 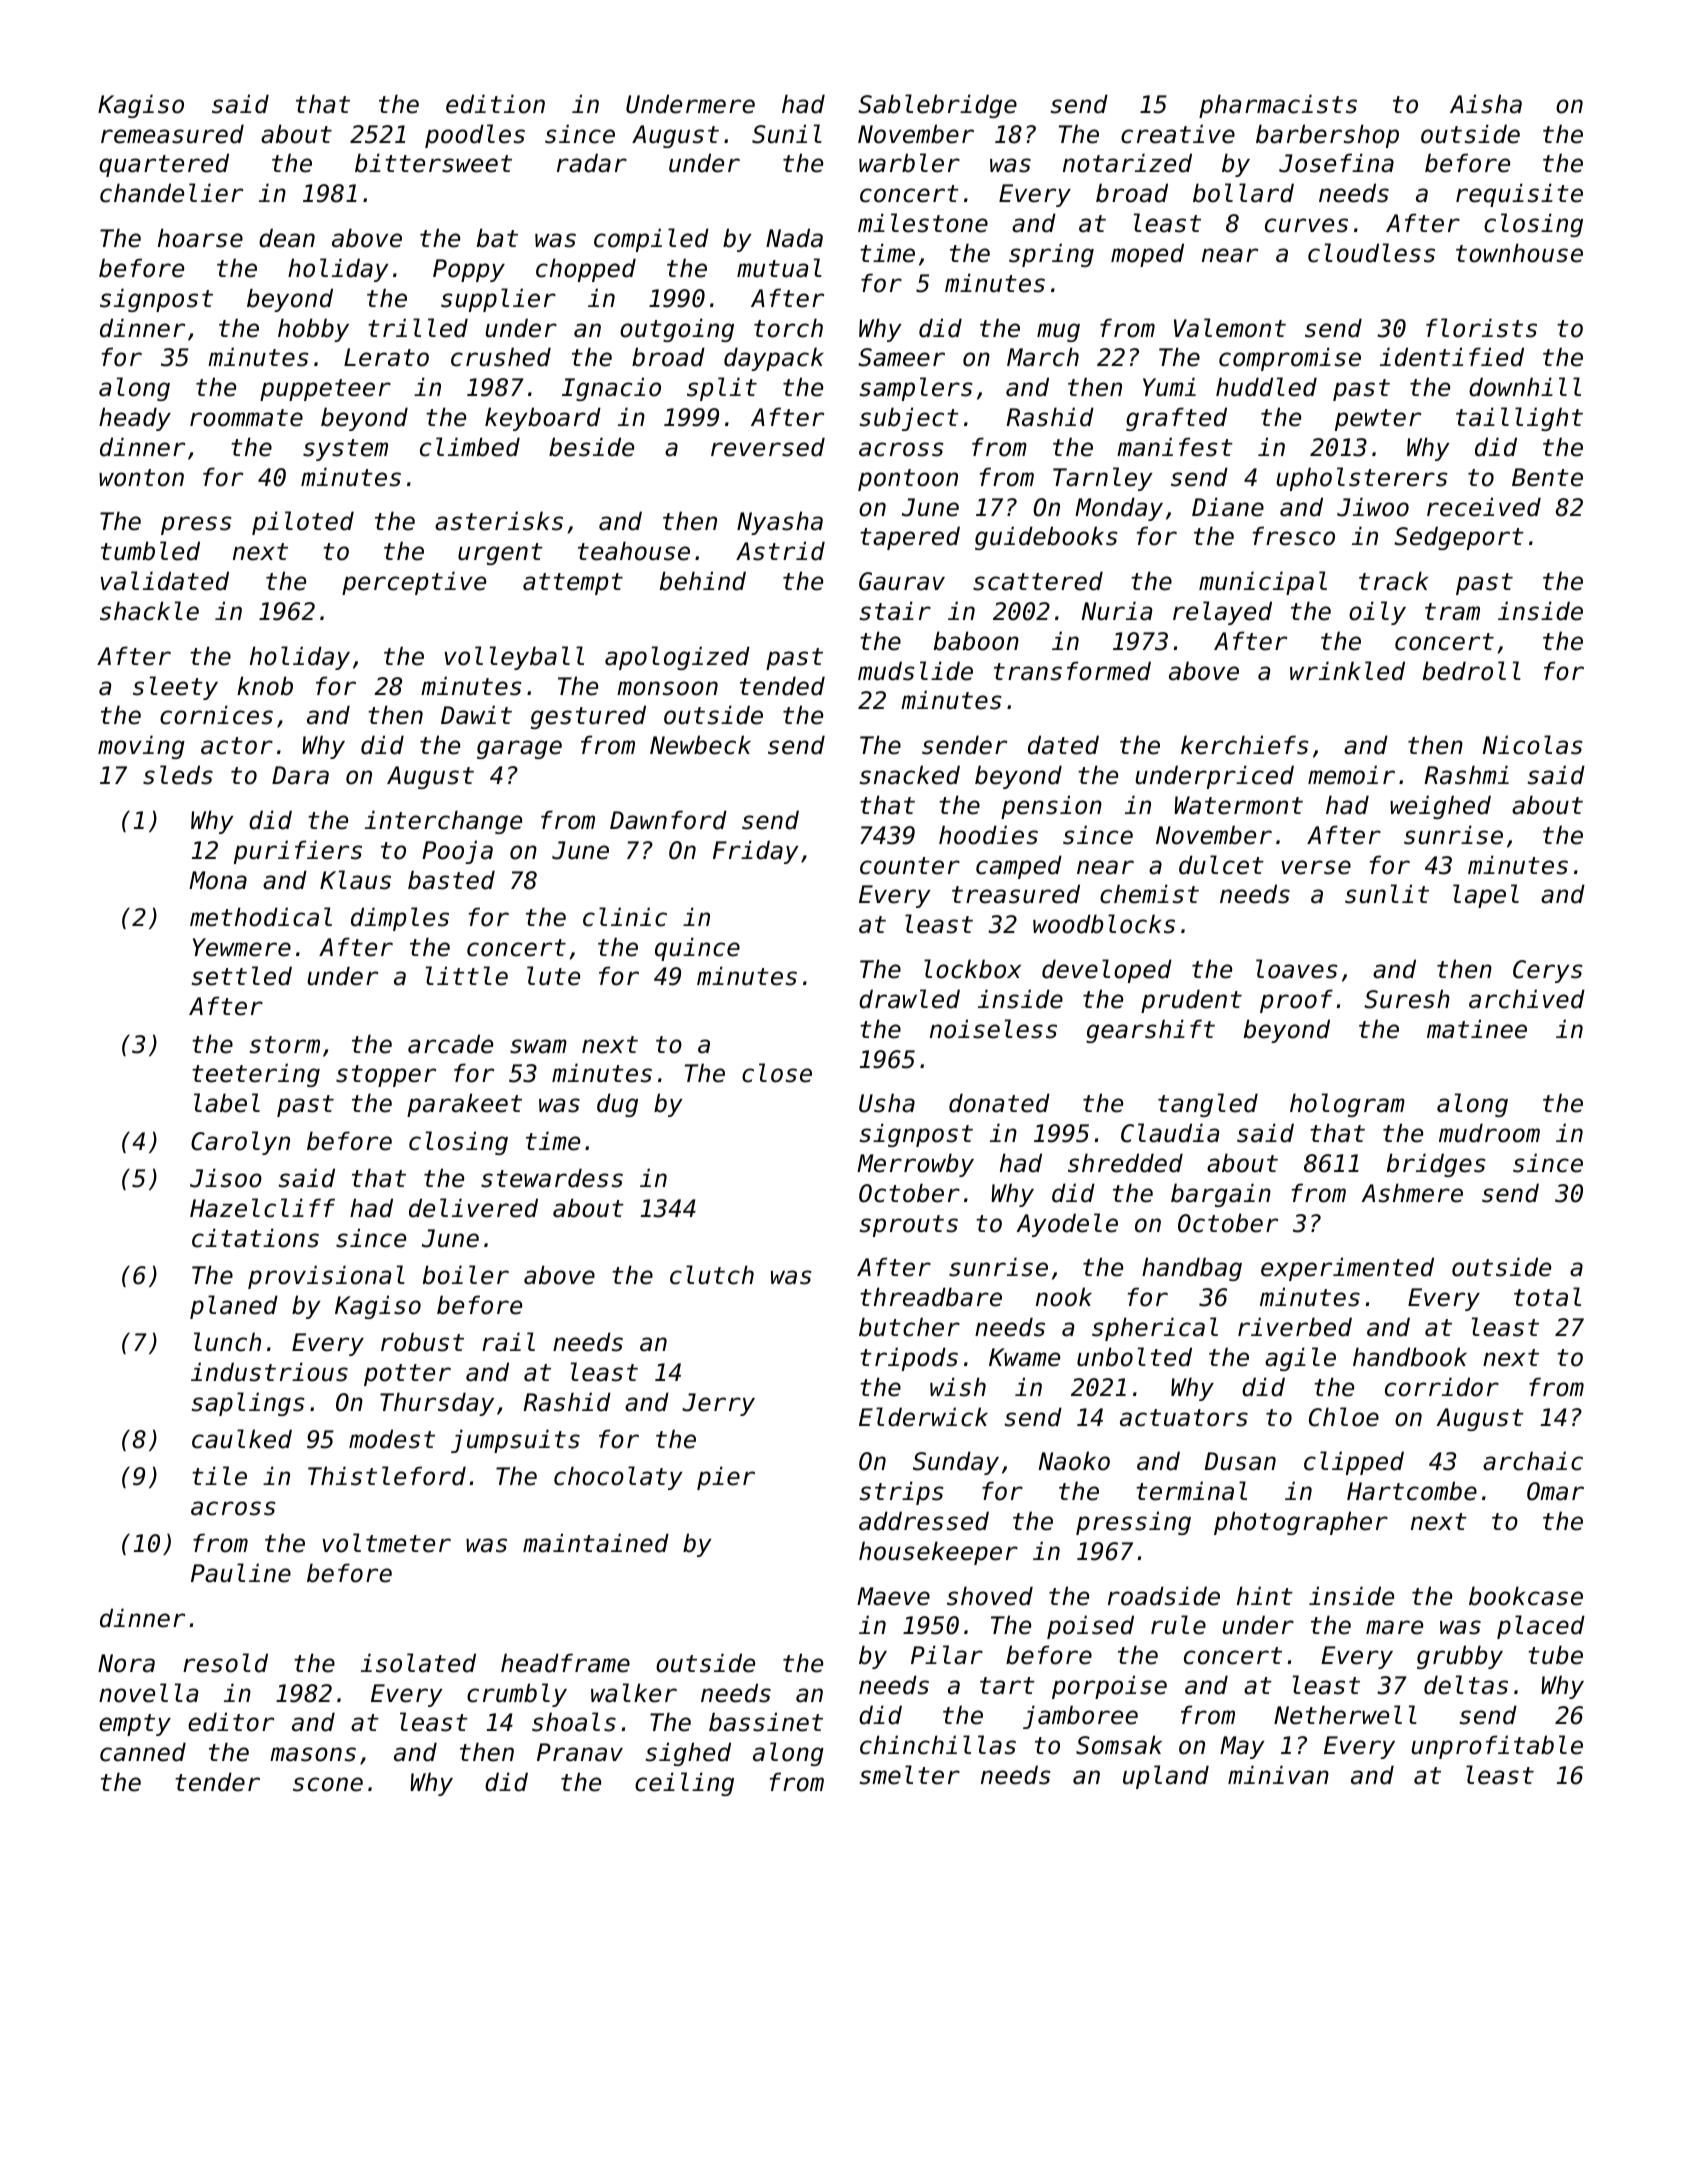 I want to click on minivan, so click(x=1278, y=1775).
